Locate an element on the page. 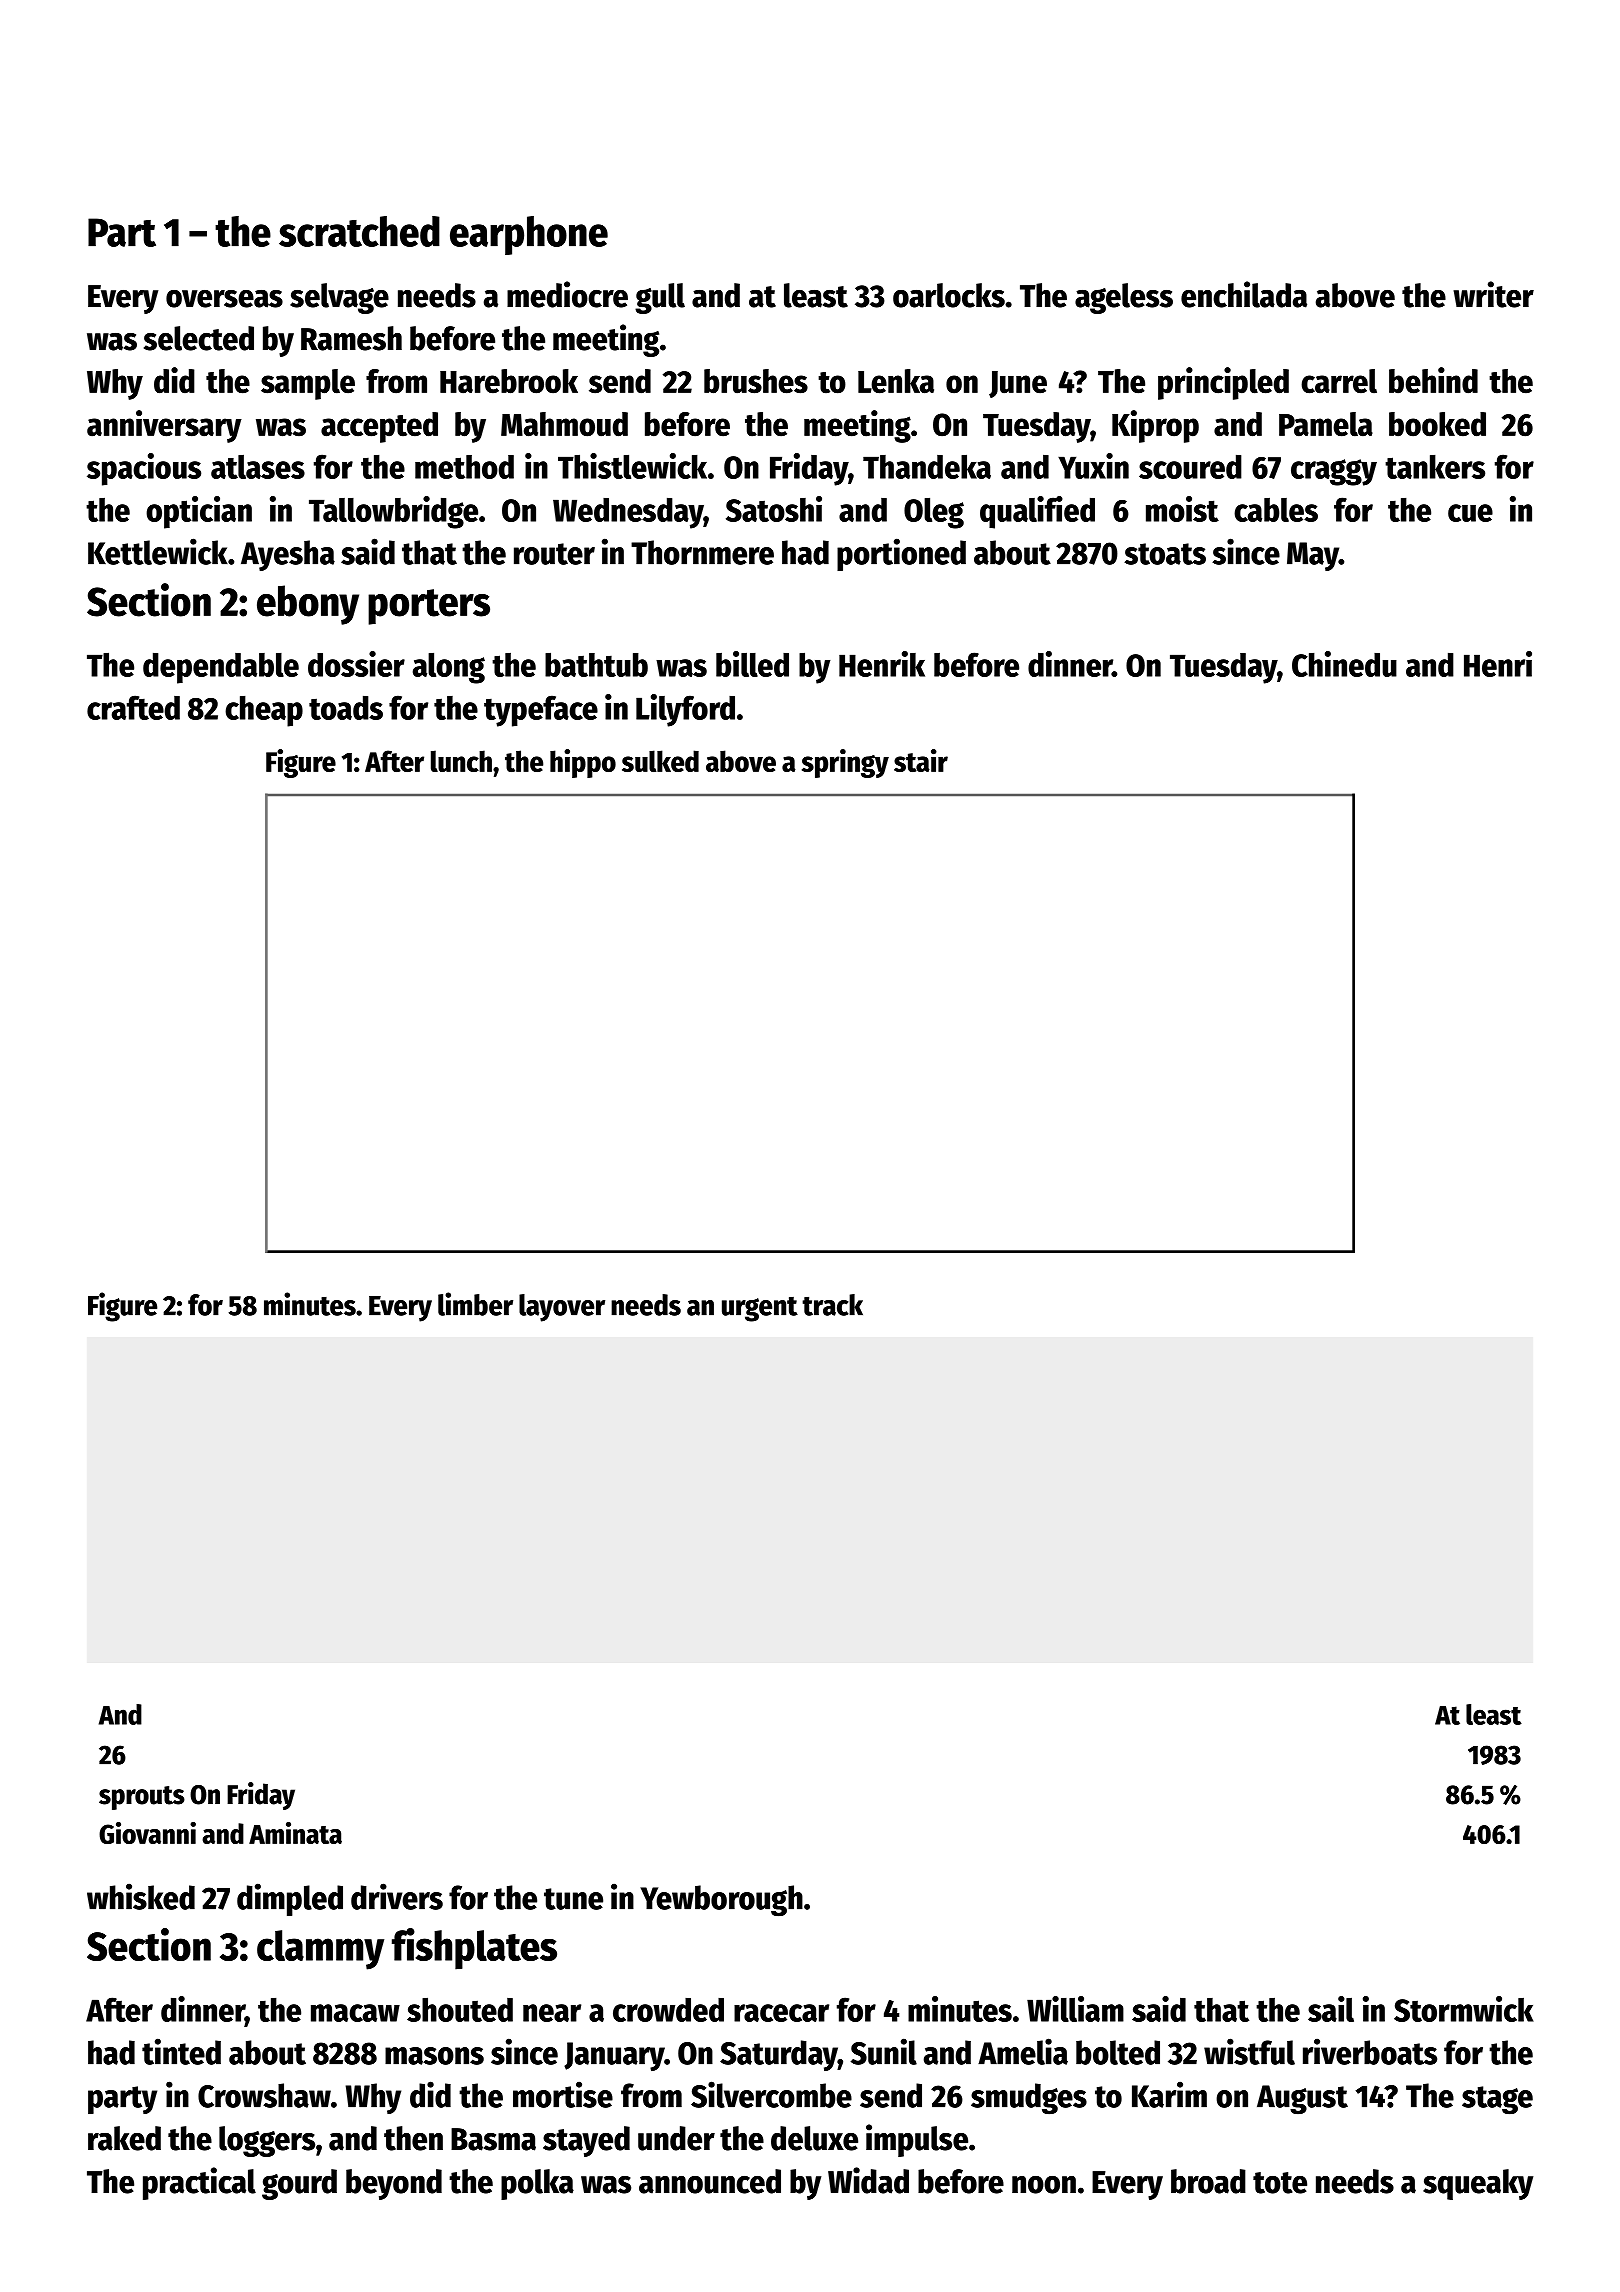 This page has height=2292, width=1620. earphone is located at coordinates (529, 235).
